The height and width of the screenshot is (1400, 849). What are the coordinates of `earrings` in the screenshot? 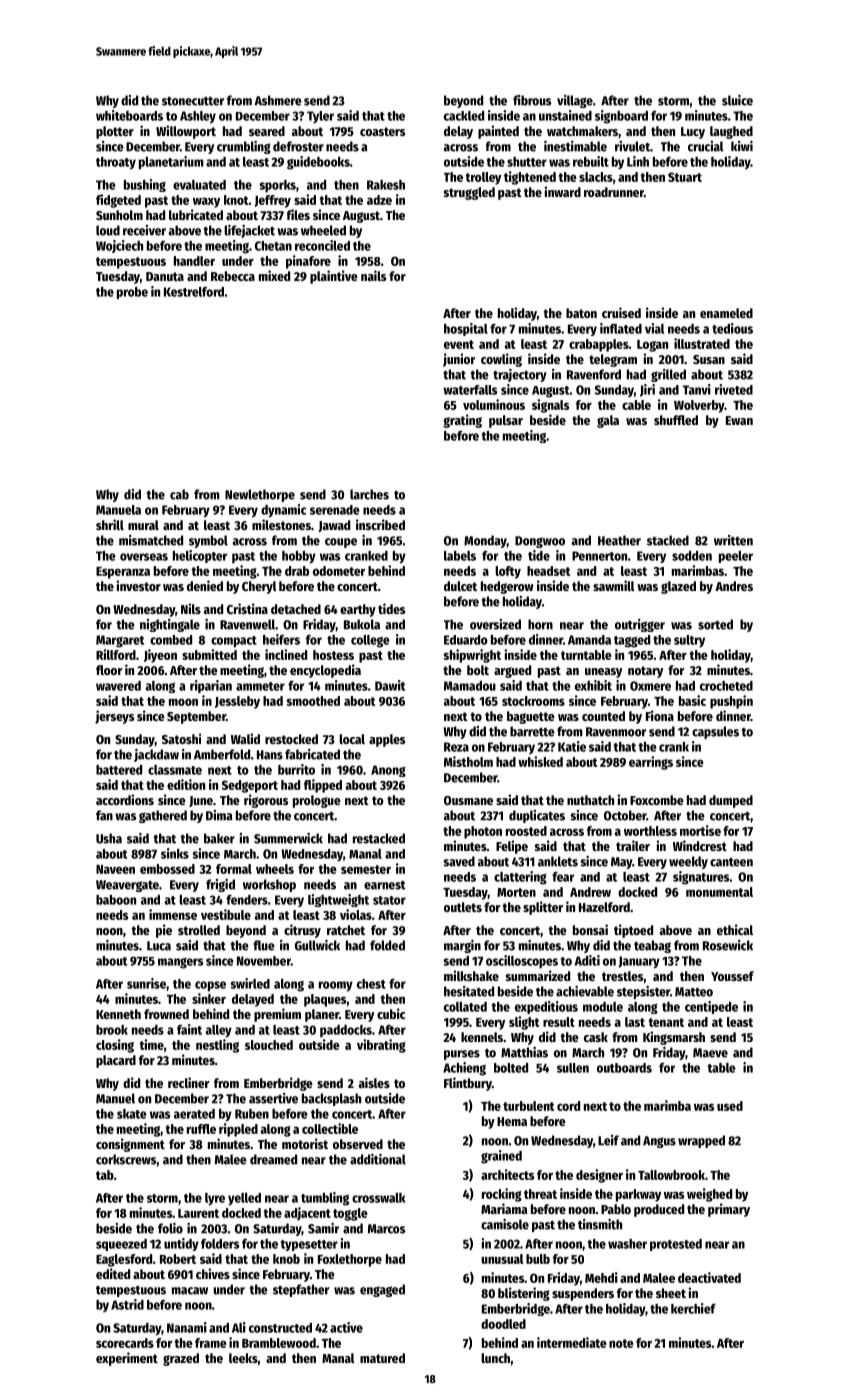 It's located at (651, 763).
